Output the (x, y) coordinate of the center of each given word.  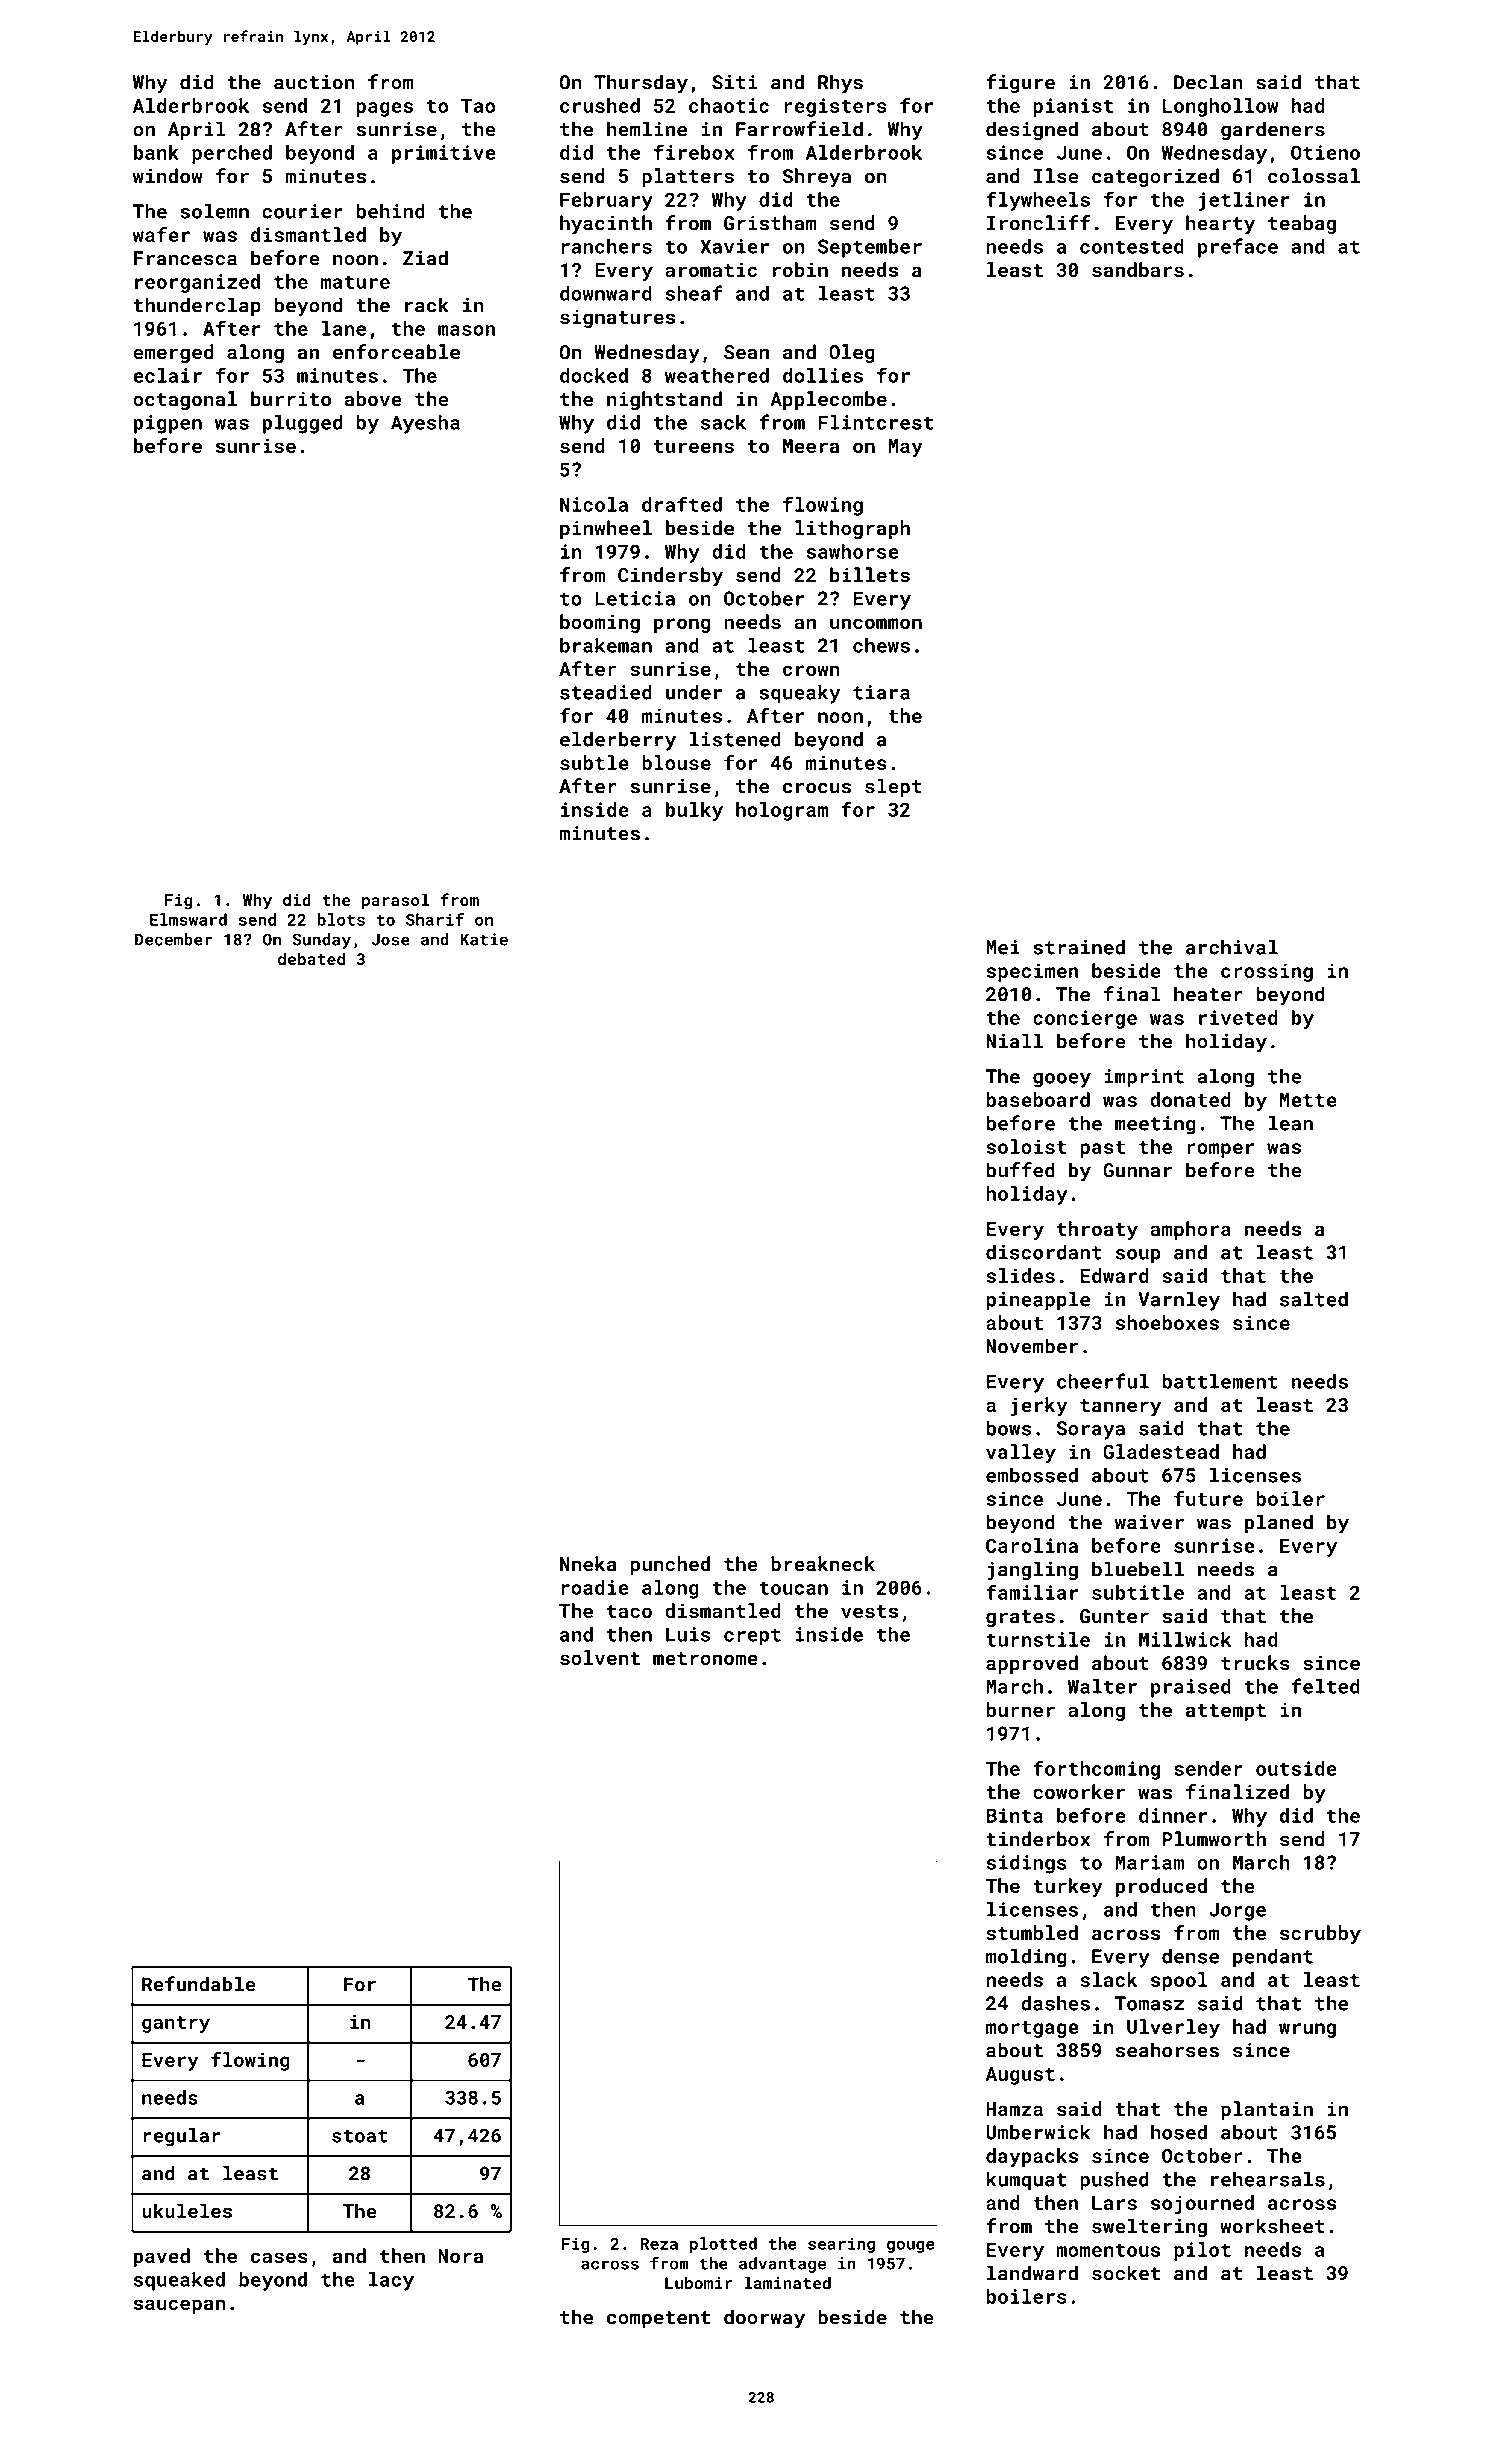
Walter (1102, 1686)
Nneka (588, 1564)
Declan (1208, 82)
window (168, 176)
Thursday (641, 84)
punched (670, 1565)
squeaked (179, 2281)
